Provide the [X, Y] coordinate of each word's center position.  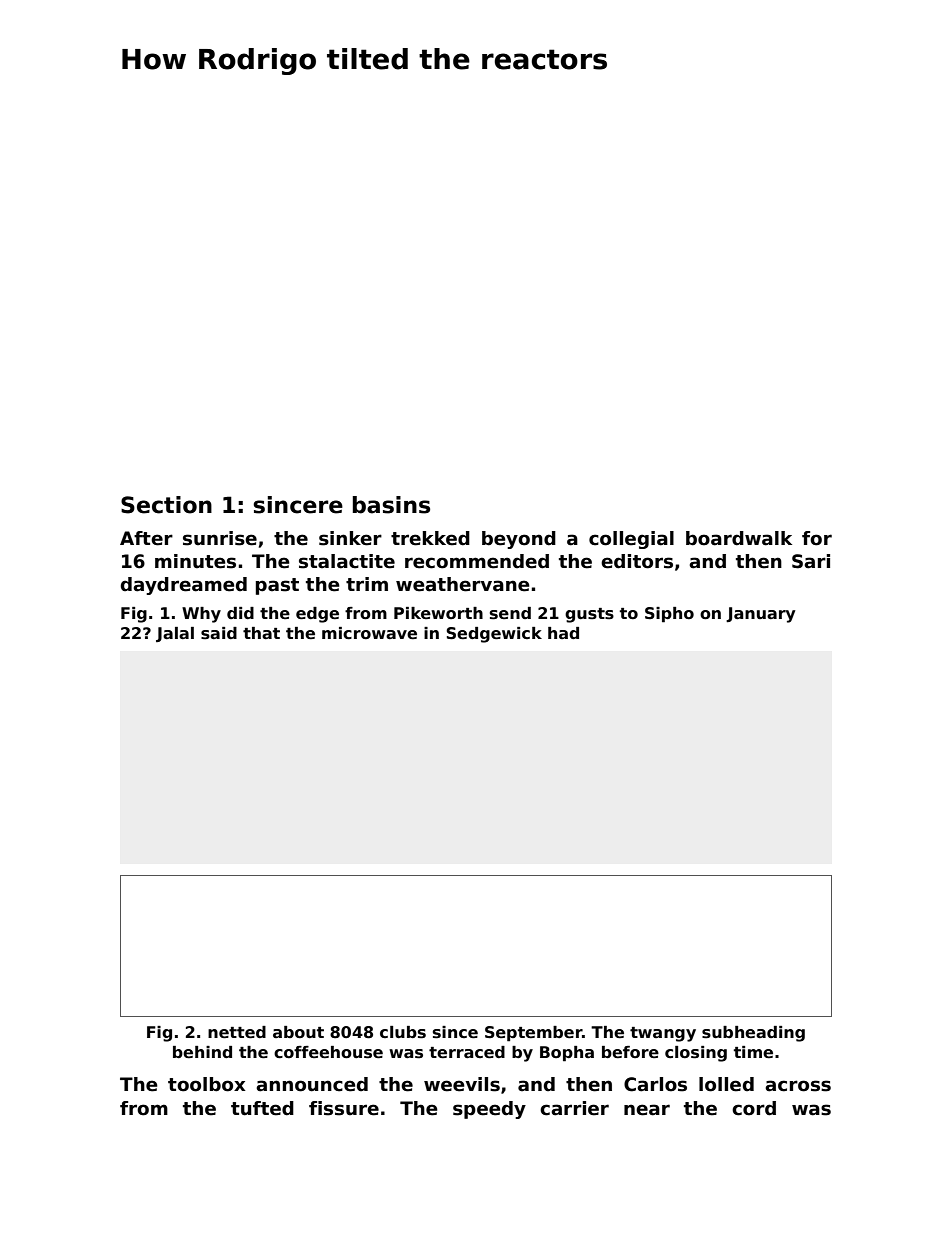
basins [391, 505]
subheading [753, 1034]
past [277, 586]
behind [202, 1052]
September [533, 1034]
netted [237, 1032]
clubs [403, 1032]
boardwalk [739, 538]
